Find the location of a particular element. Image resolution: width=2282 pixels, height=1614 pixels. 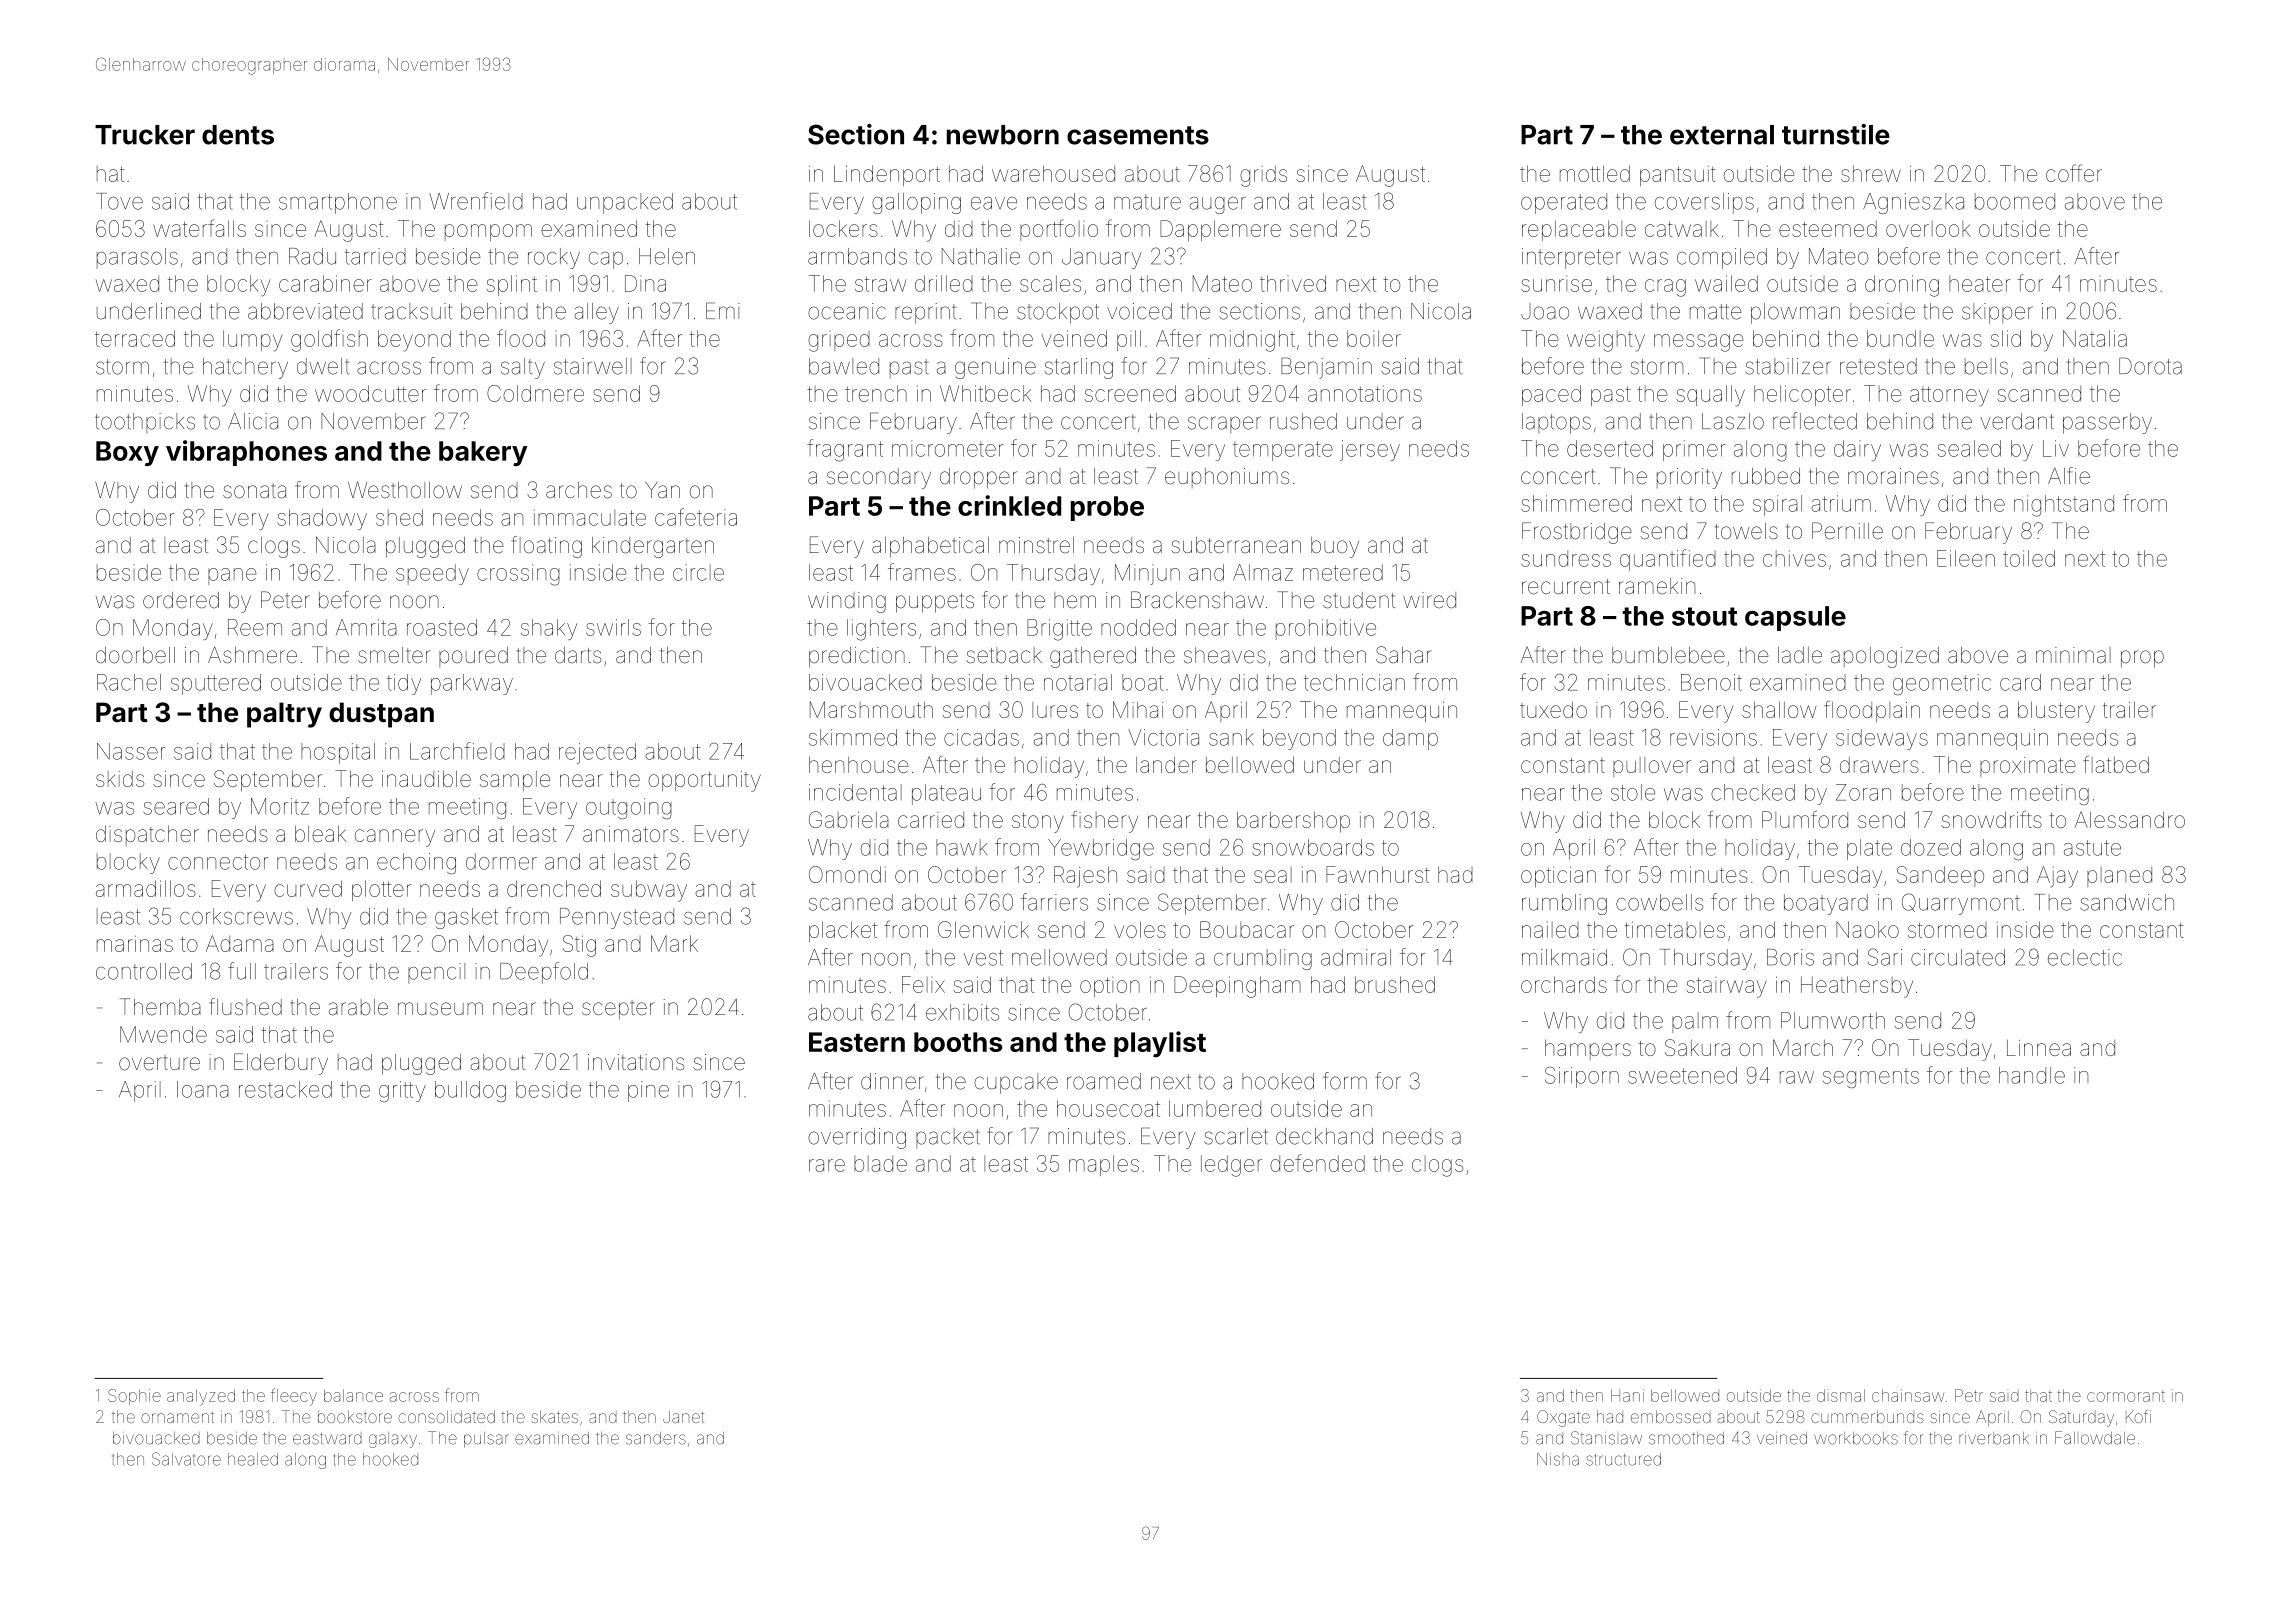

Dorota is located at coordinates (2150, 366).
